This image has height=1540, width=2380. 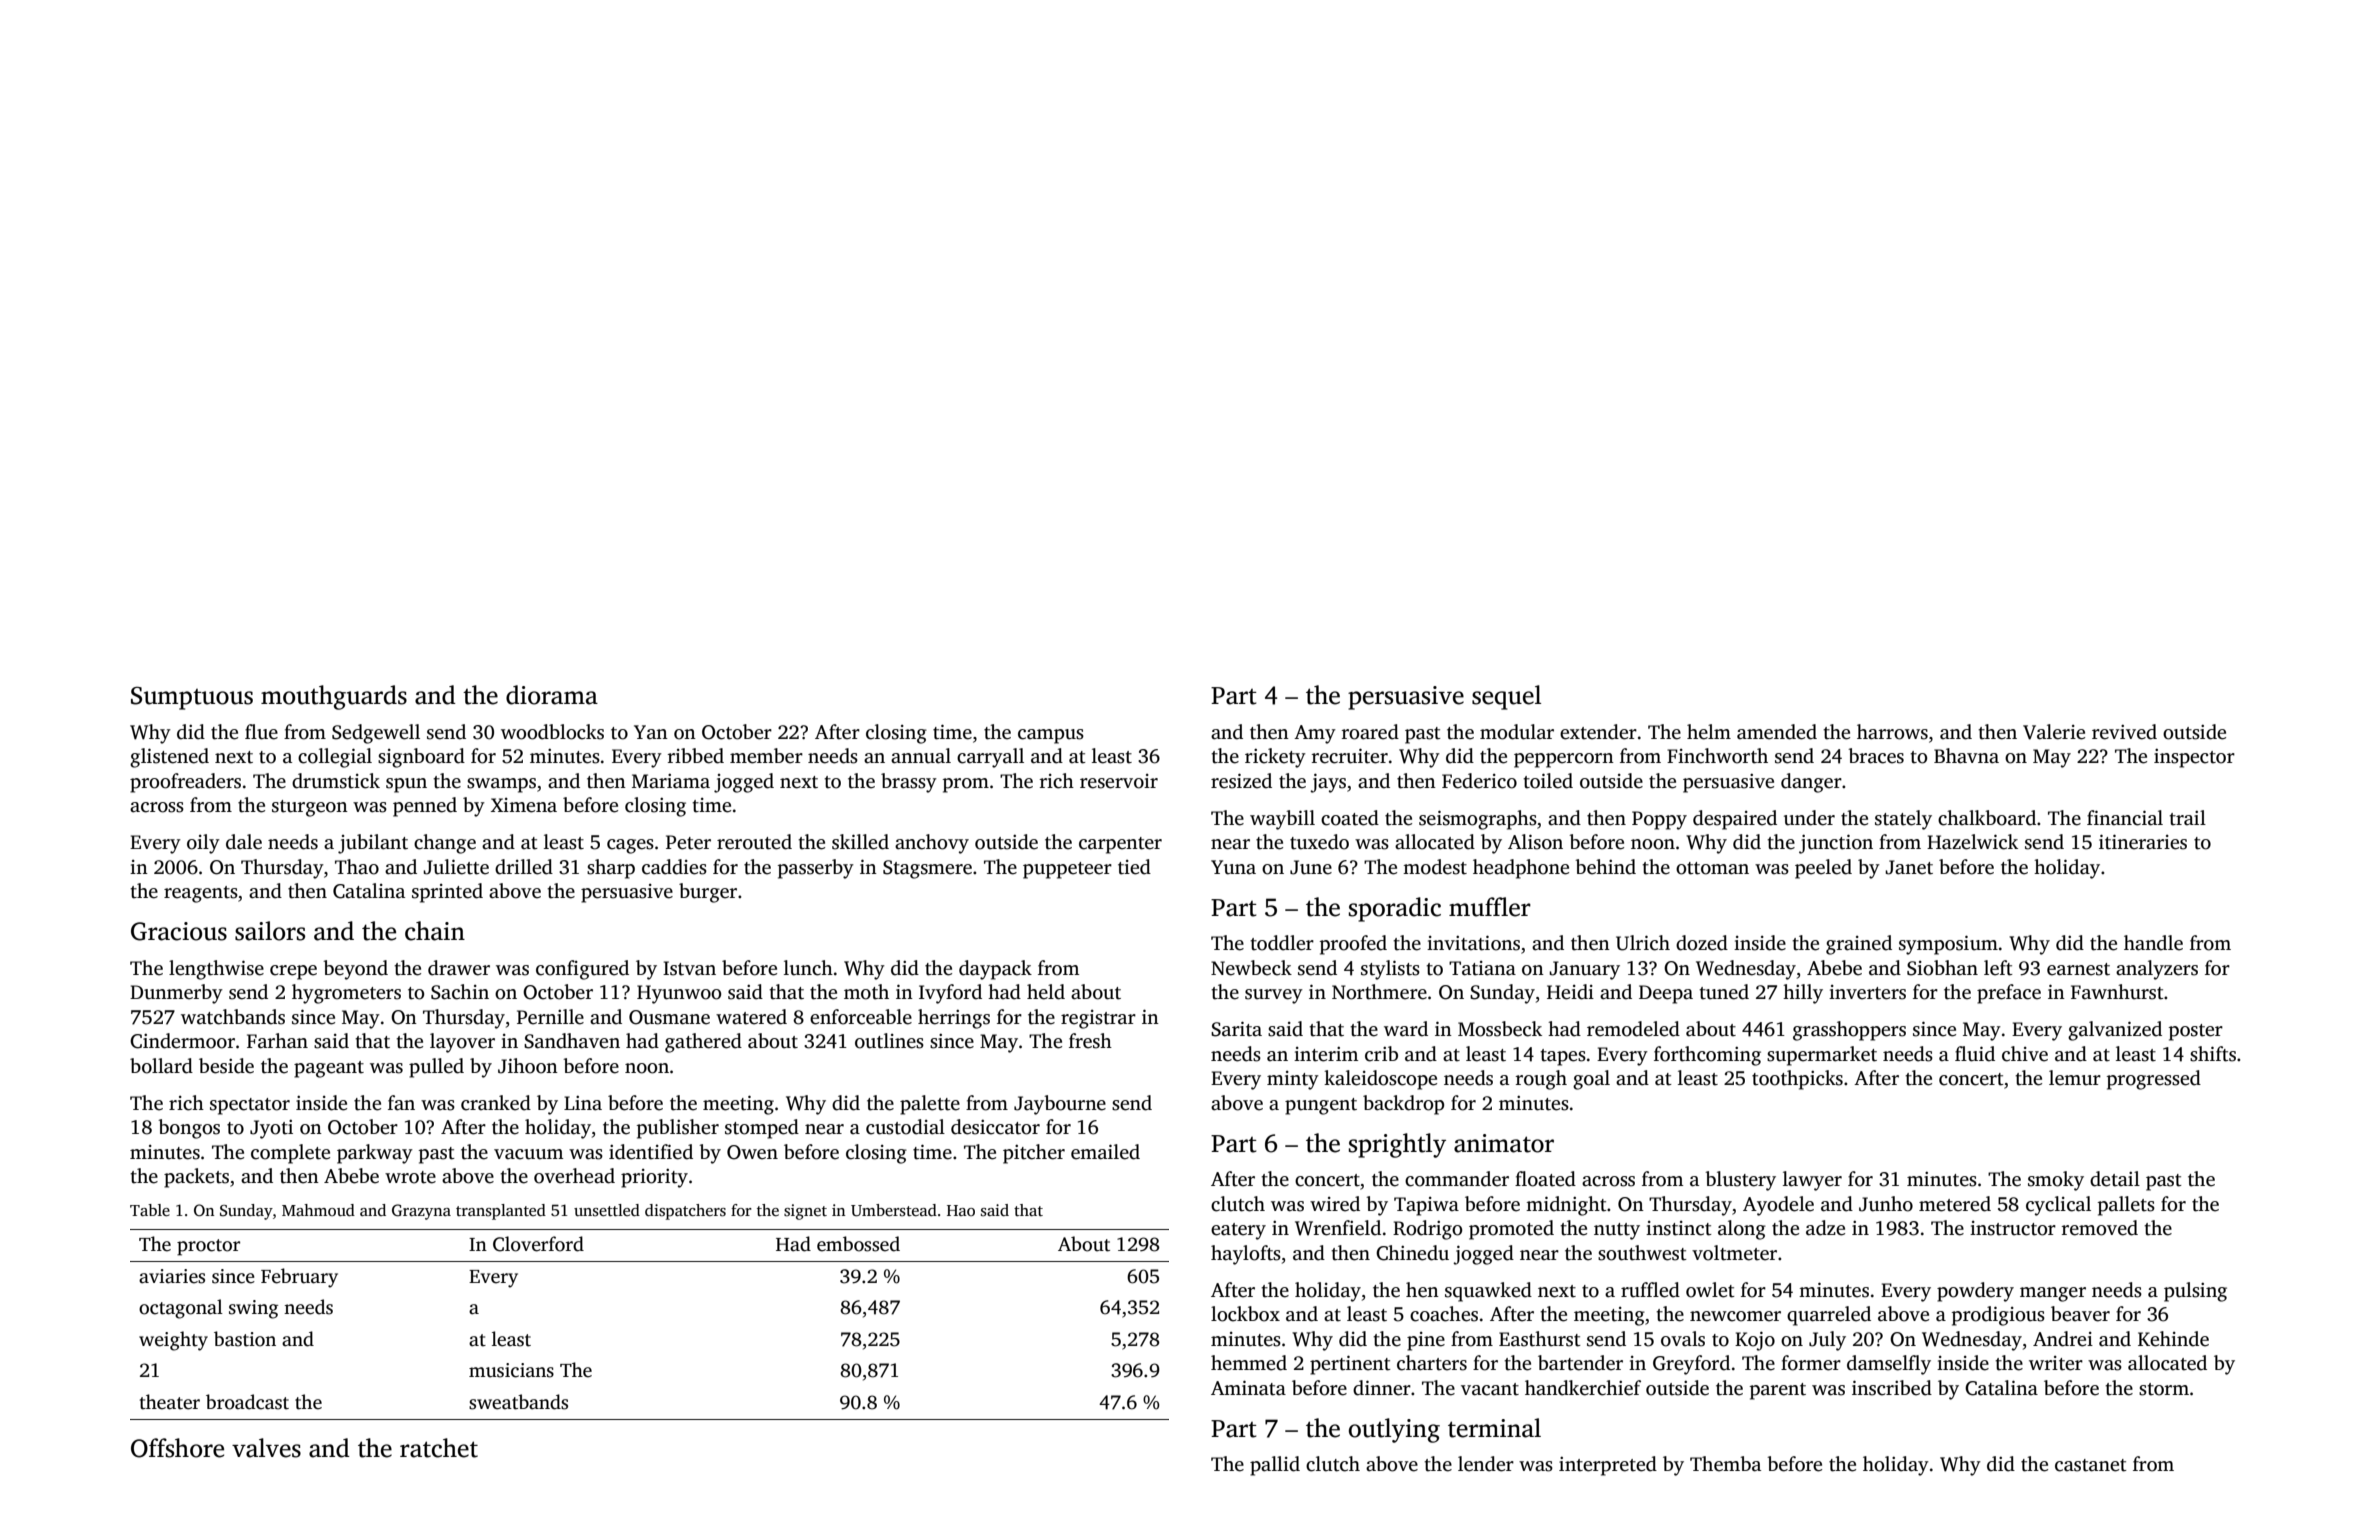 What do you see at coordinates (1506, 697) in the image?
I see `sequel` at bounding box center [1506, 697].
